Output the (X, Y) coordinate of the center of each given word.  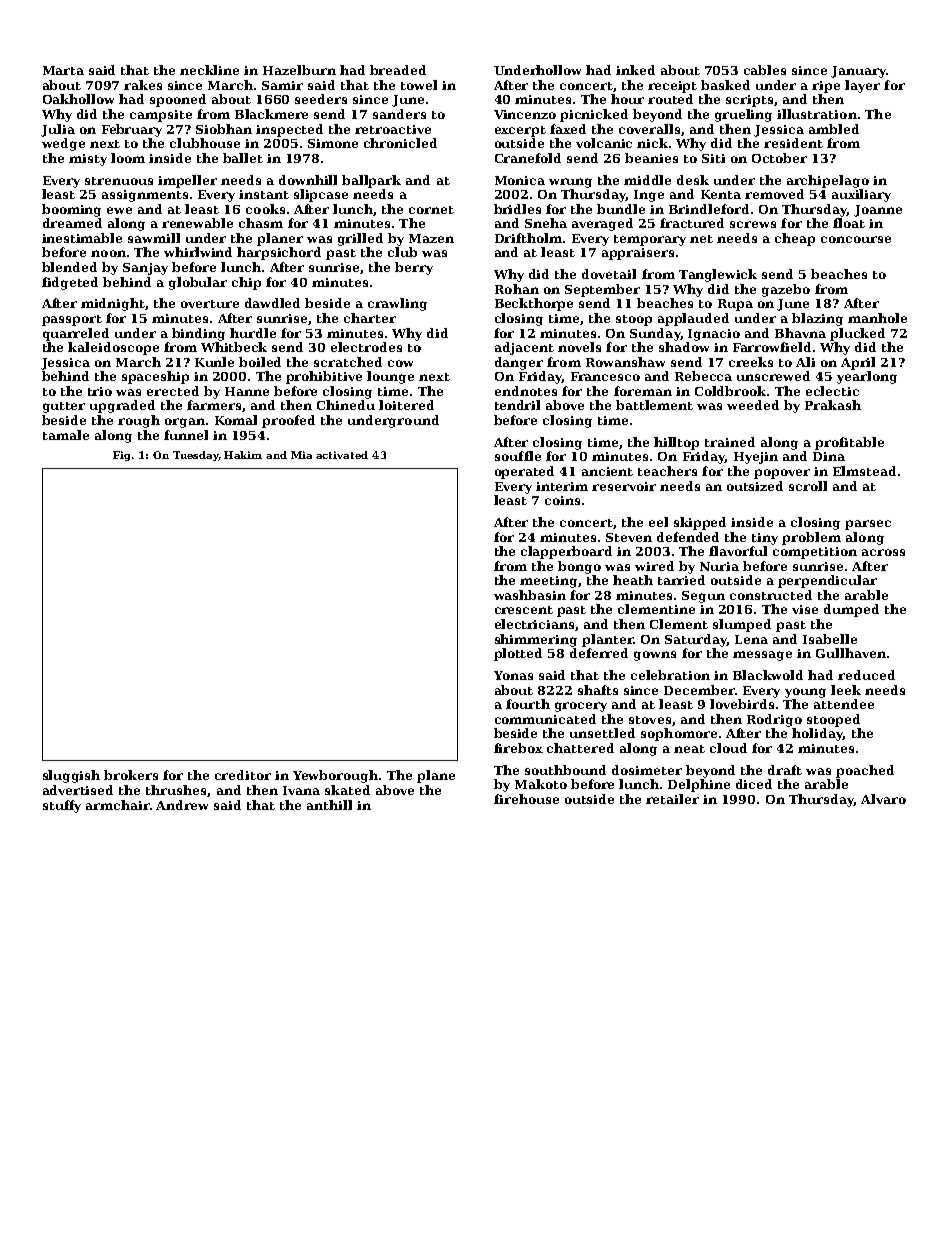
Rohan (517, 289)
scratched (348, 362)
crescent (524, 610)
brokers (131, 775)
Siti (713, 158)
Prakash (833, 405)
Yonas (513, 675)
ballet (243, 158)
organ (185, 423)
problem (811, 538)
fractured (692, 223)
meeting (548, 582)
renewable (197, 223)
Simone (333, 143)
